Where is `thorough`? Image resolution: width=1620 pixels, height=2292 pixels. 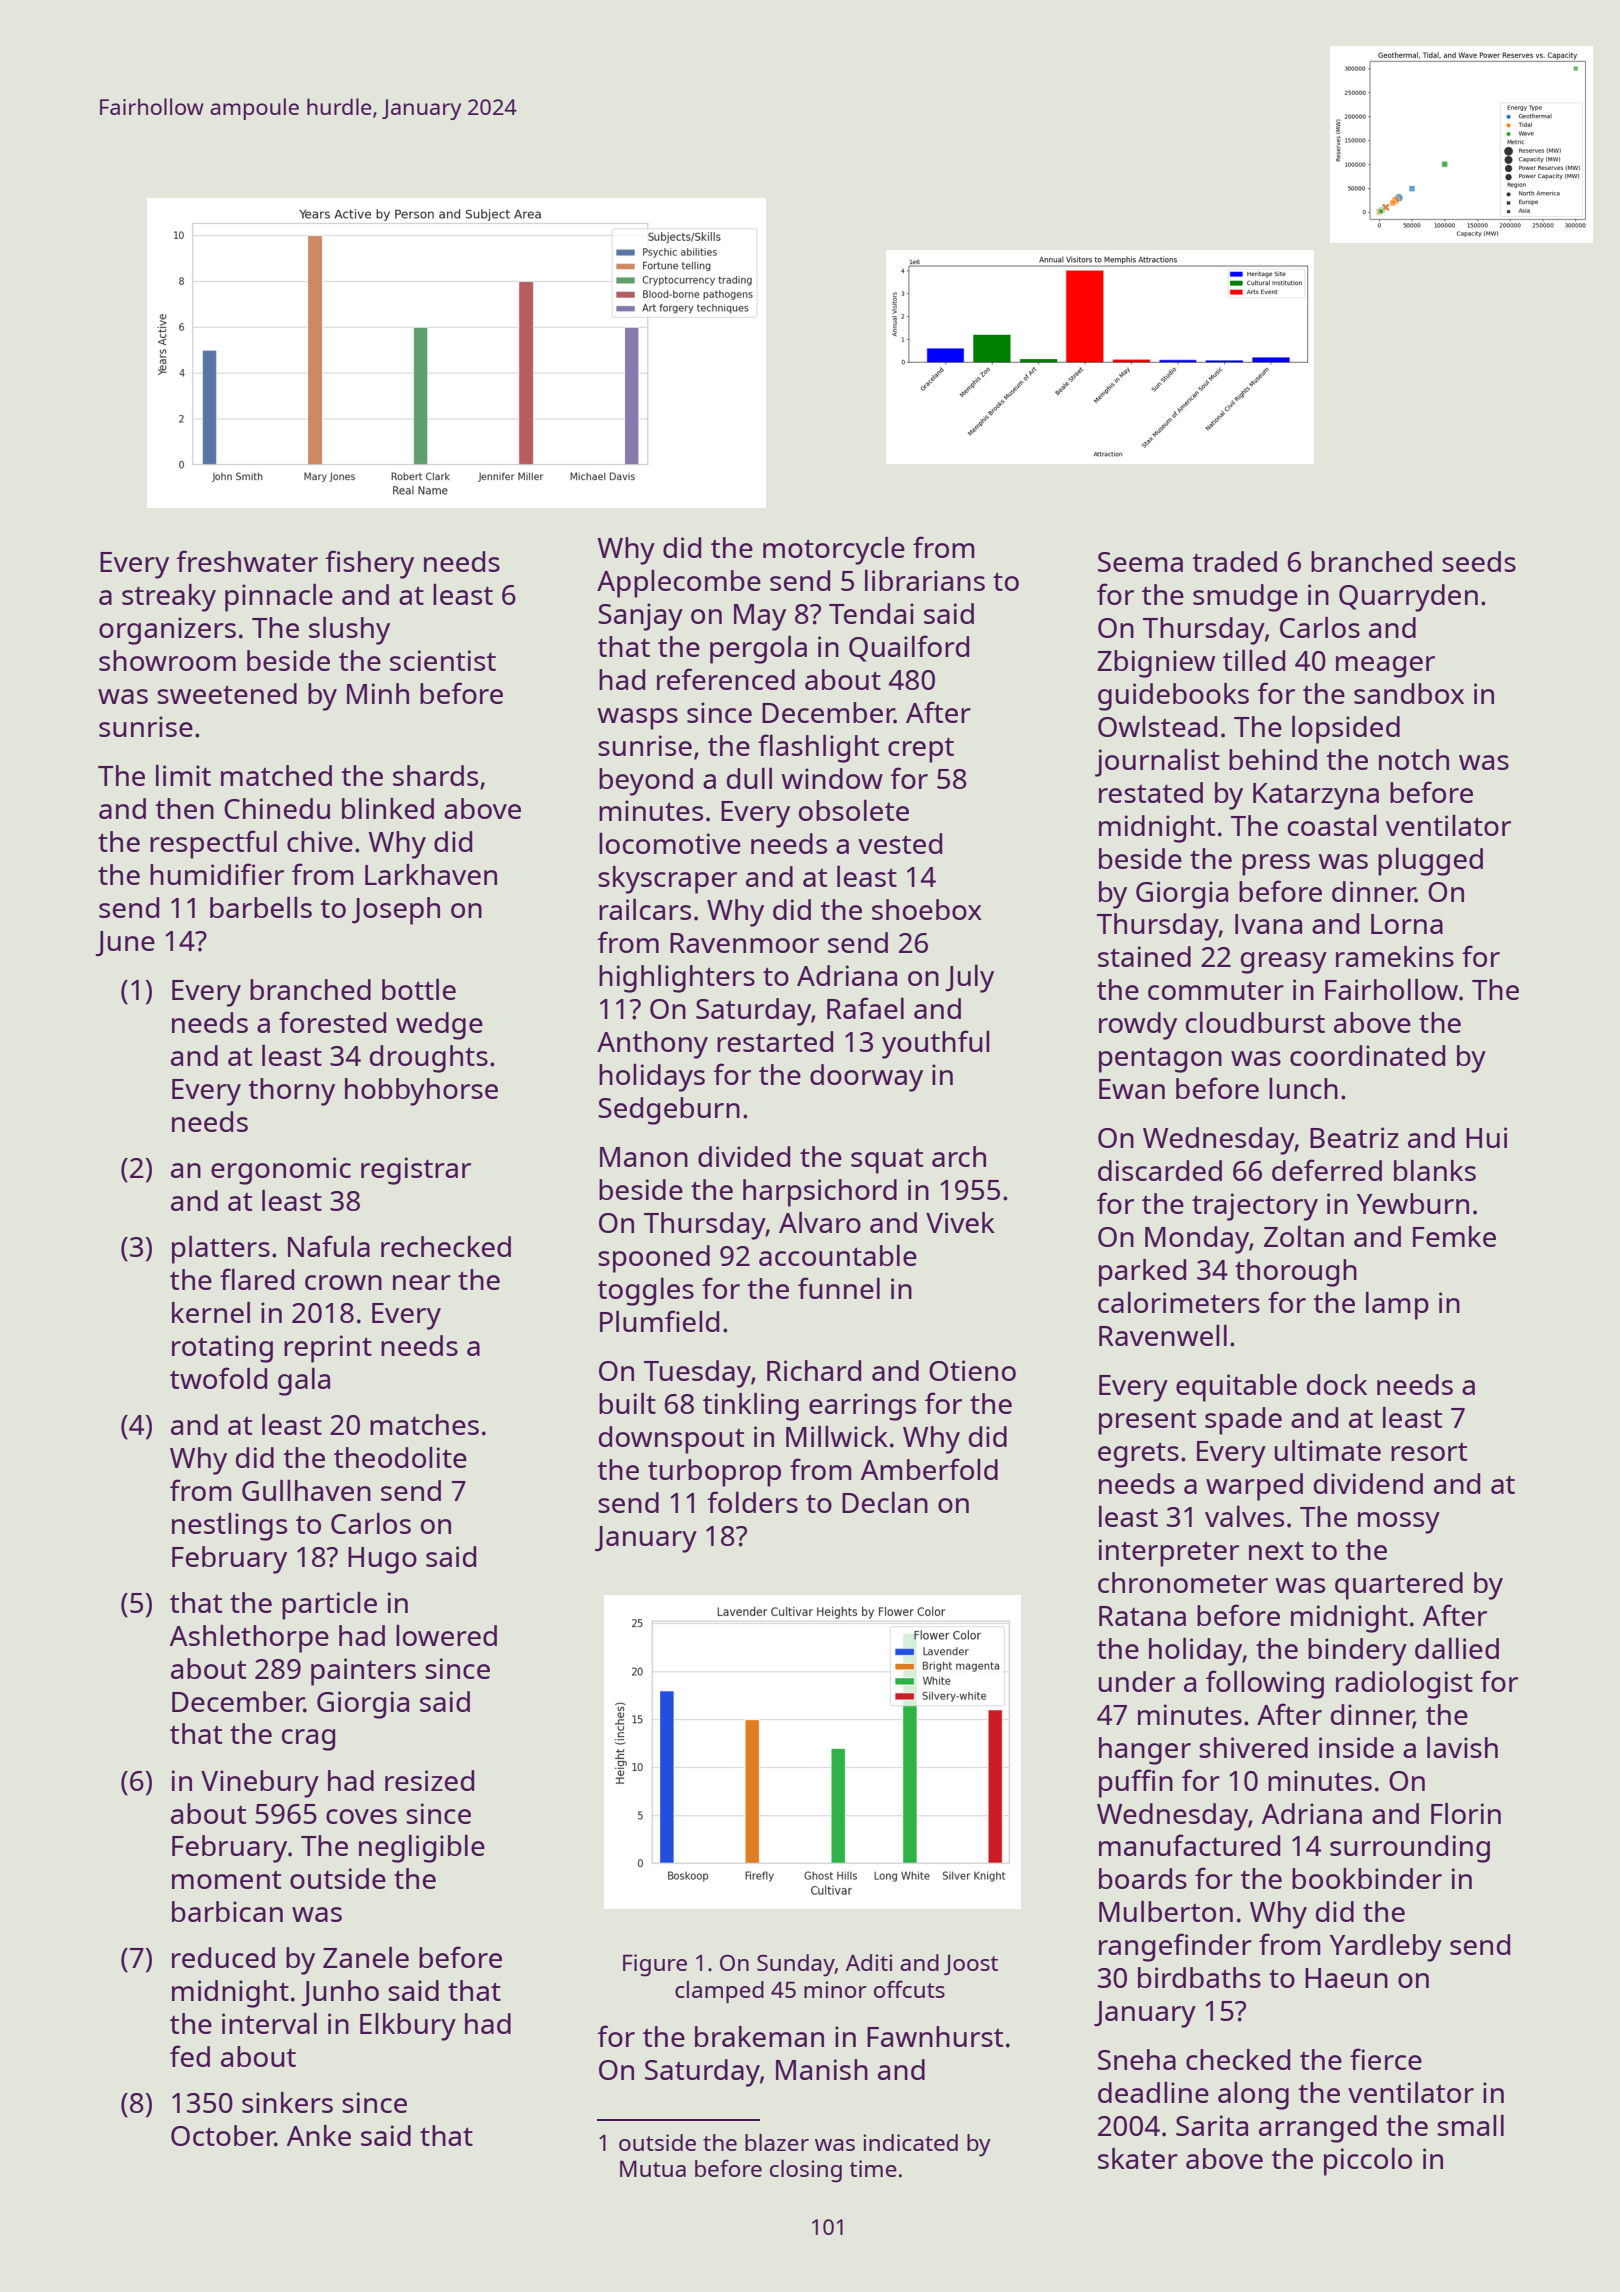
thorough is located at coordinates (1296, 1273).
